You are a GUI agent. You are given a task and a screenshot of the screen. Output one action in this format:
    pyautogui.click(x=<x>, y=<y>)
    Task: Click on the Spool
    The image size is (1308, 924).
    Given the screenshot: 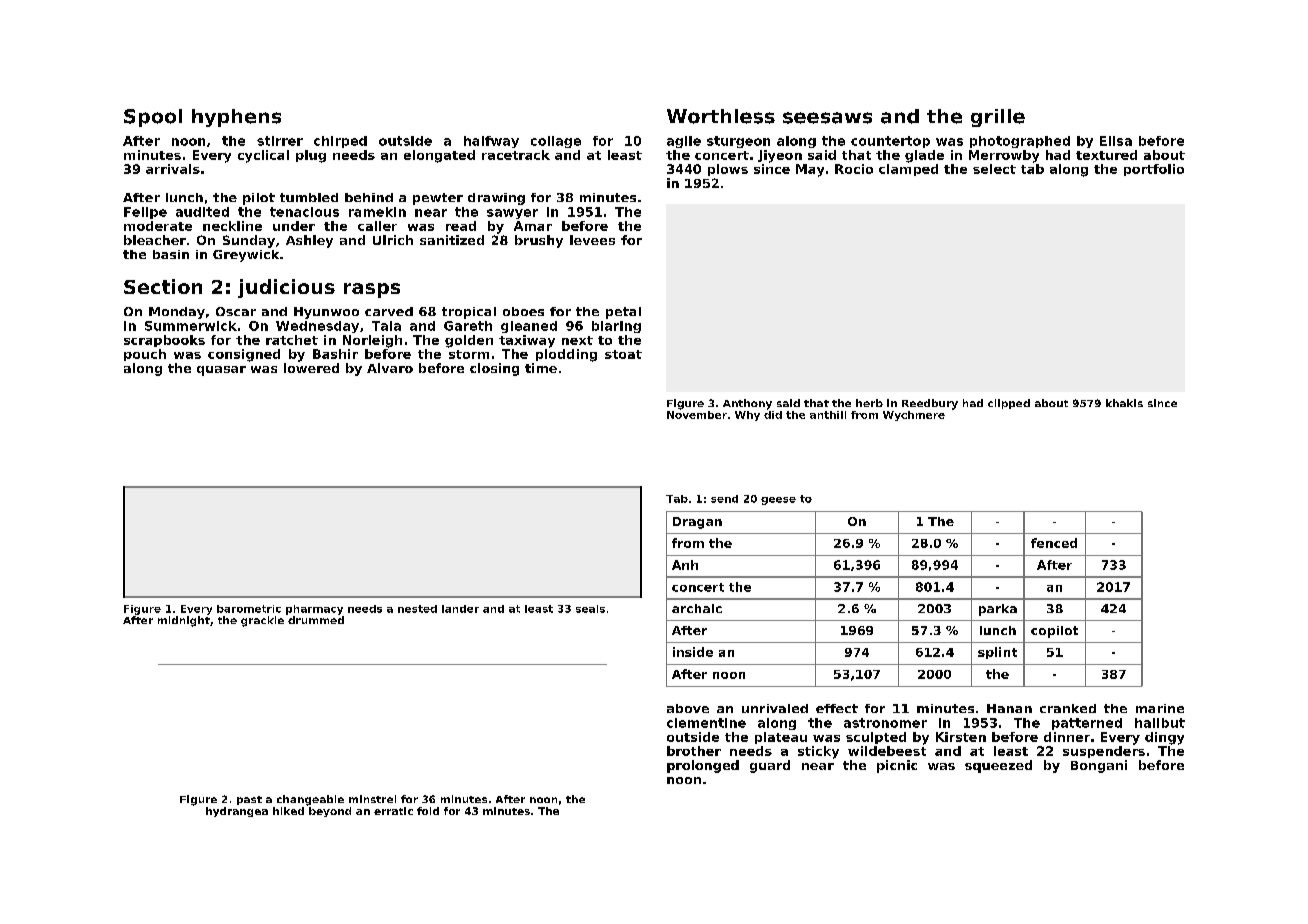 What is the action you would take?
    pyautogui.click(x=153, y=118)
